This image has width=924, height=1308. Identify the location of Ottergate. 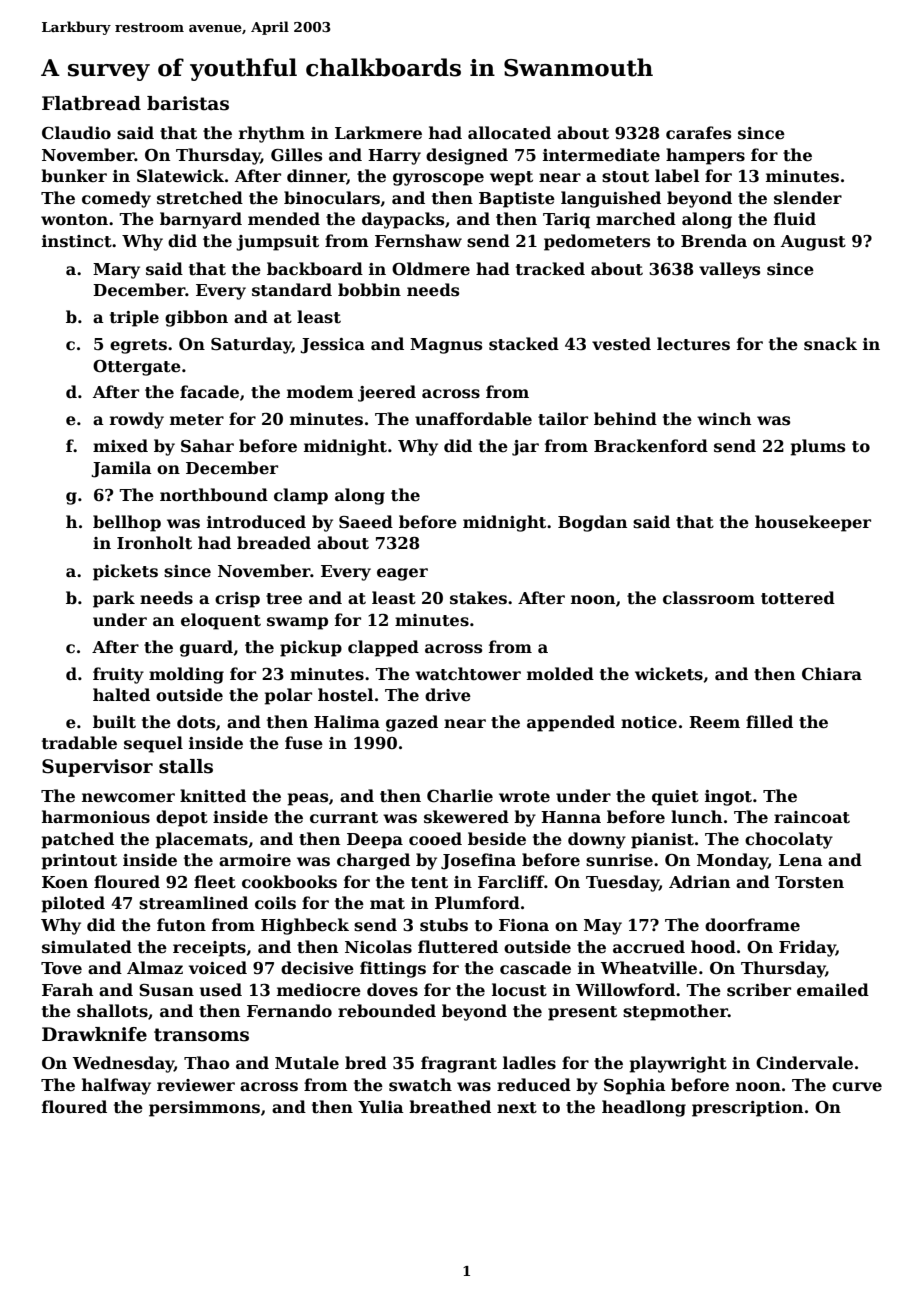
(137, 368).
